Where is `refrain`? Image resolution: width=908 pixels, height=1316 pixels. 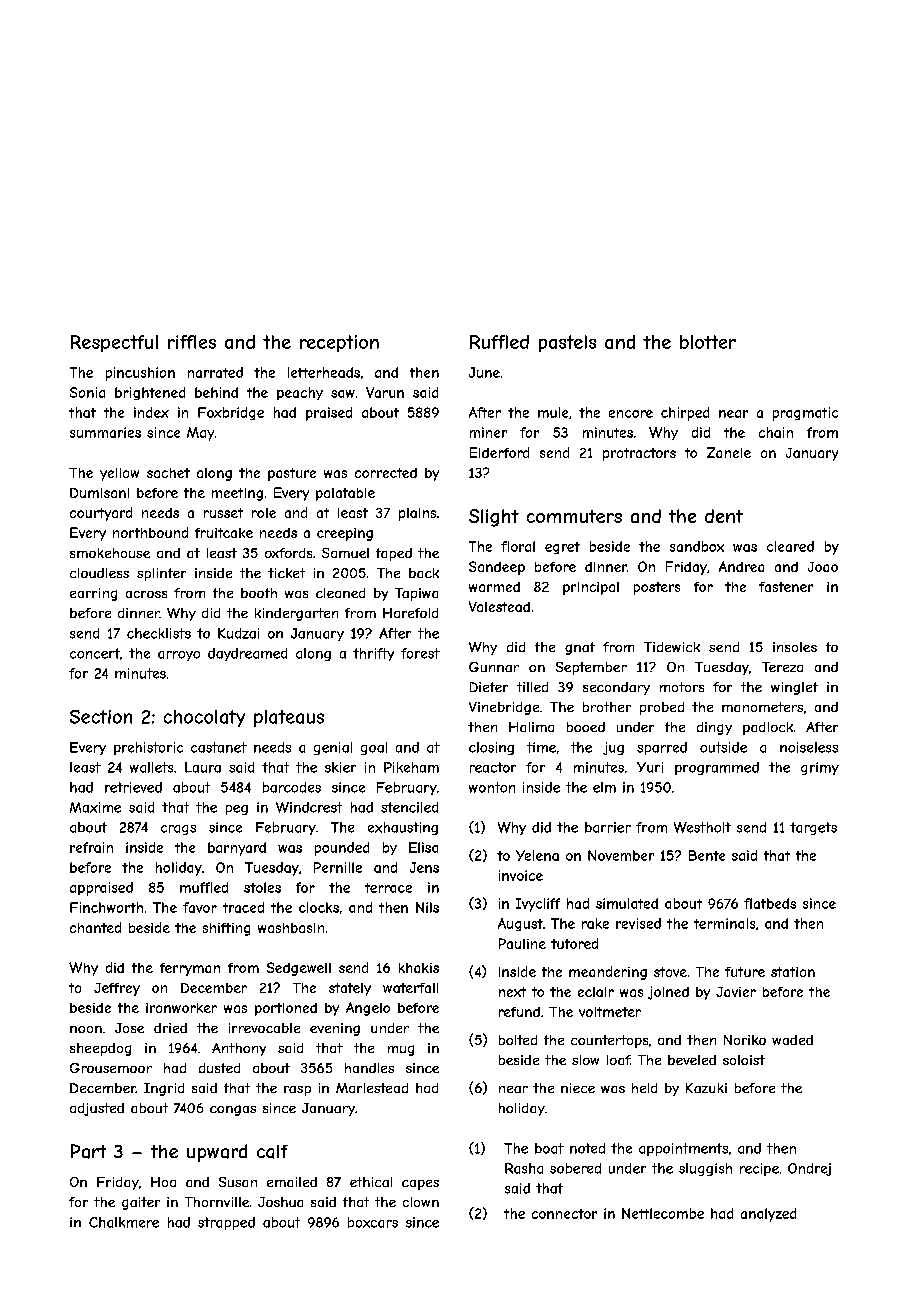
refrain is located at coordinates (91, 847).
